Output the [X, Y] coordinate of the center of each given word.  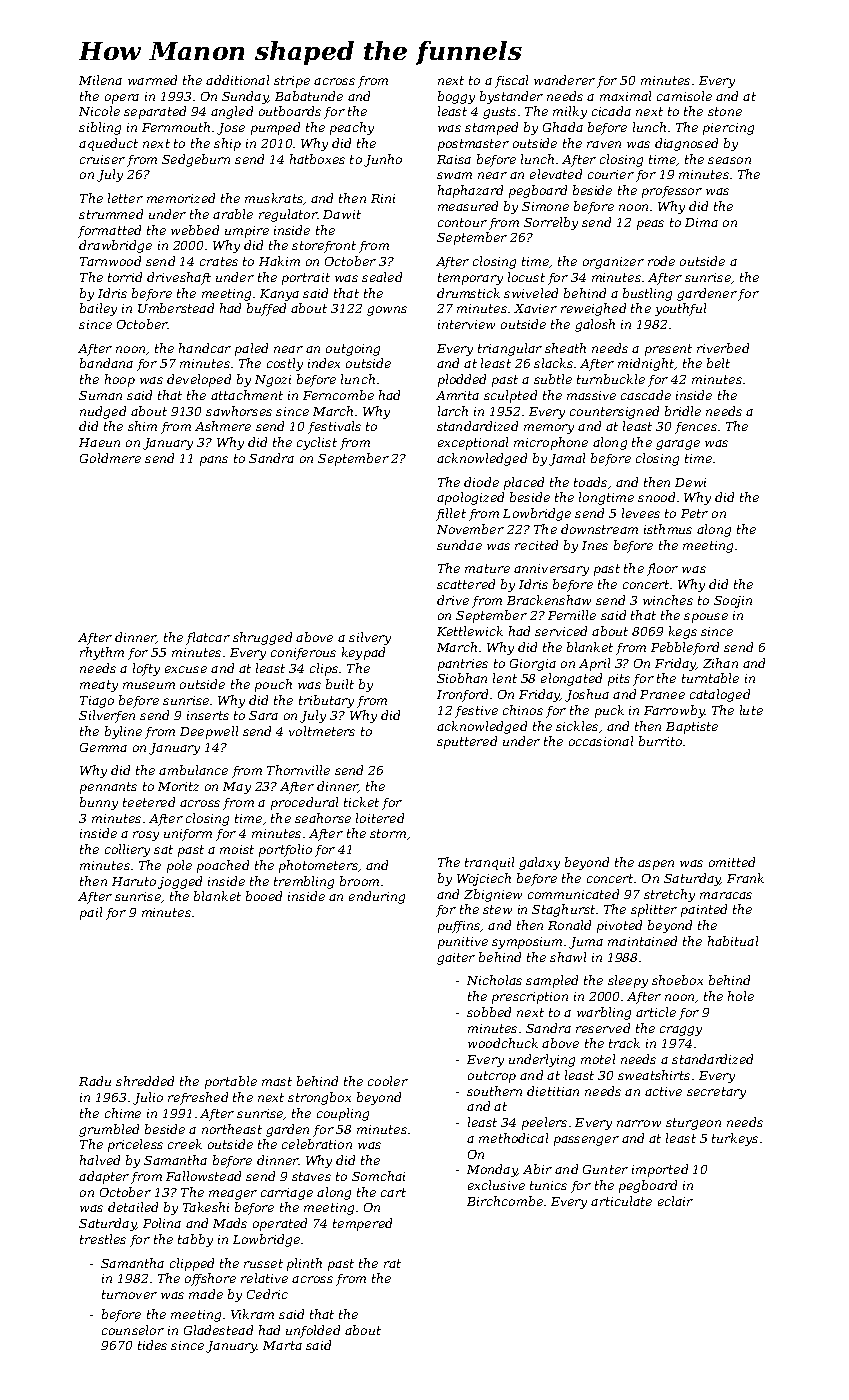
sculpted [510, 396]
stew [497, 909]
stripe [292, 82]
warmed [152, 80]
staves [311, 1176]
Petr [694, 513]
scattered [466, 584]
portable [231, 1082]
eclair [675, 1201]
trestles [103, 1239]
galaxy [539, 863]
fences [696, 428]
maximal [625, 96]
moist [237, 849]
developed [199, 380]
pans [214, 461]
